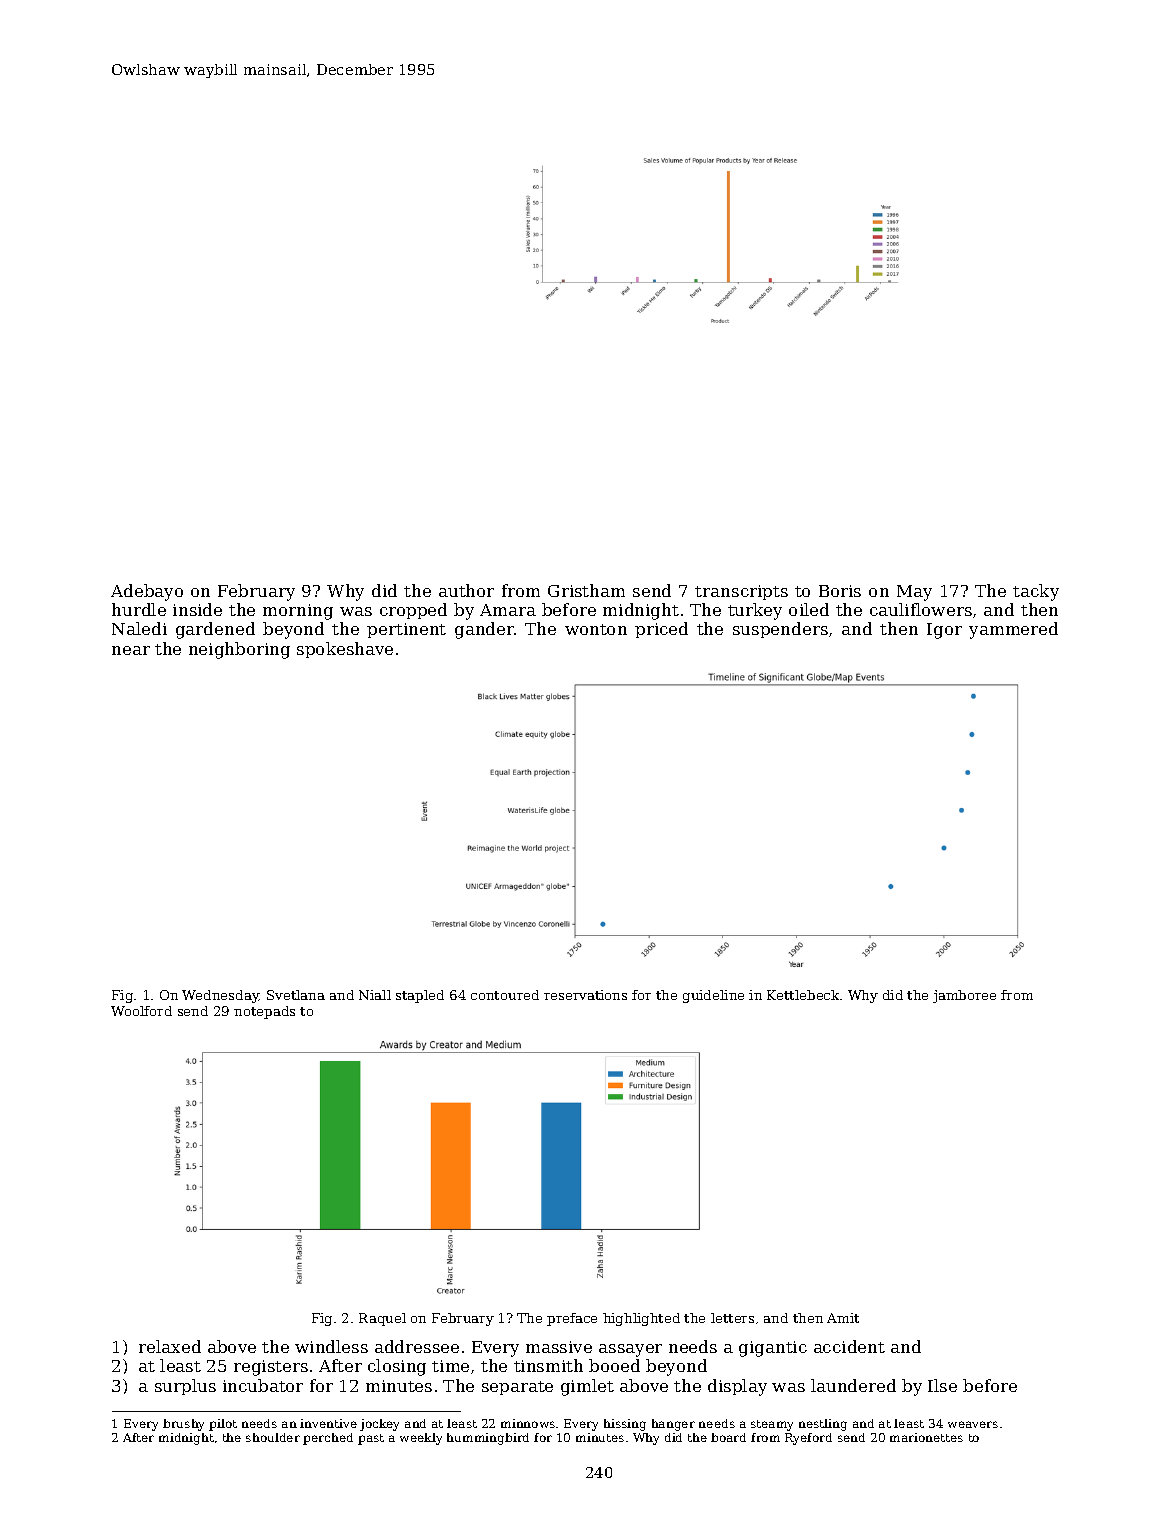 This screenshot has height=1515, width=1171. What do you see at coordinates (964, 996) in the screenshot?
I see `jamboree` at bounding box center [964, 996].
